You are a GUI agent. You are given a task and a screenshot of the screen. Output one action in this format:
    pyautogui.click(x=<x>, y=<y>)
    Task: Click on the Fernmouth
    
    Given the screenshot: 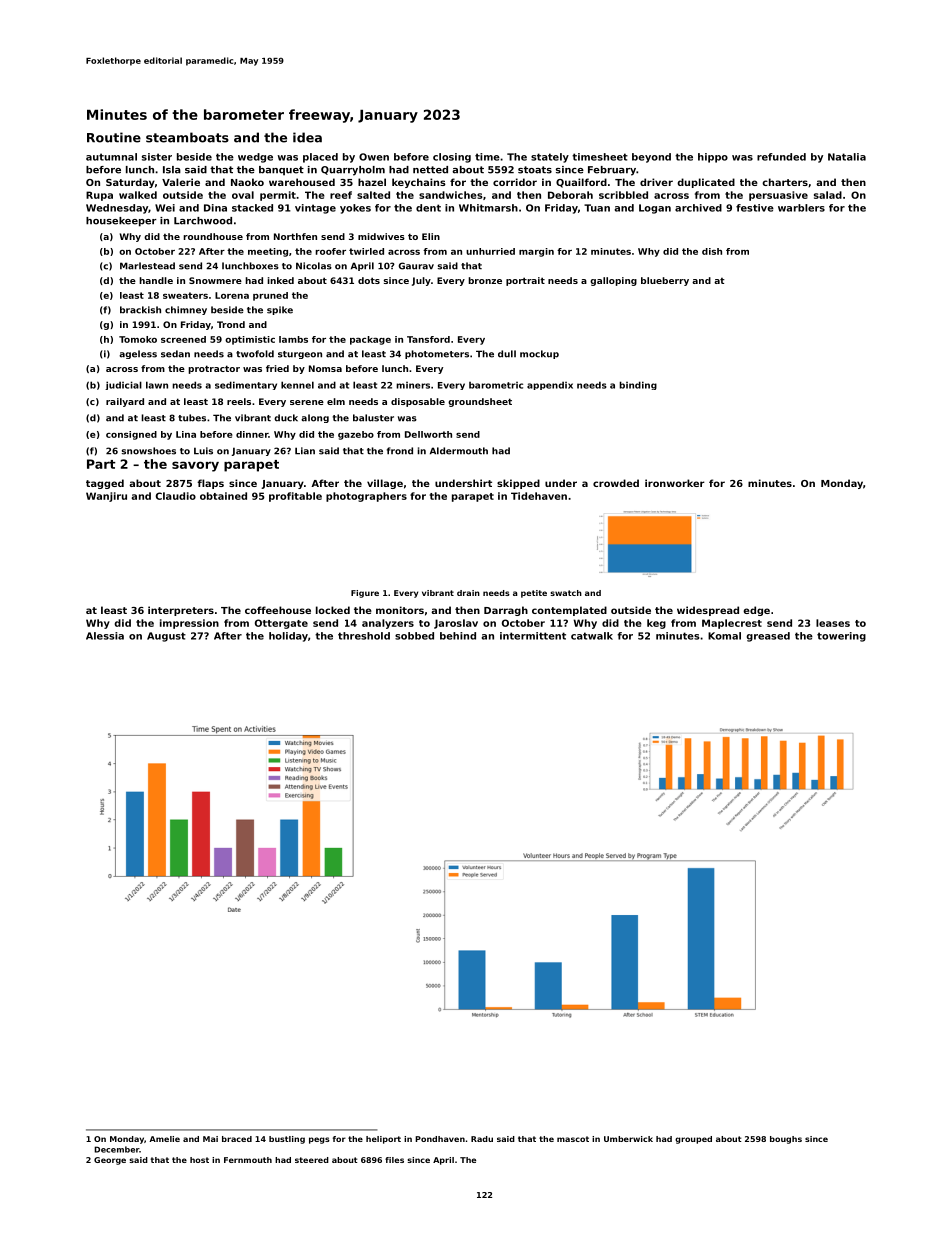 What is the action you would take?
    pyautogui.click(x=248, y=1160)
